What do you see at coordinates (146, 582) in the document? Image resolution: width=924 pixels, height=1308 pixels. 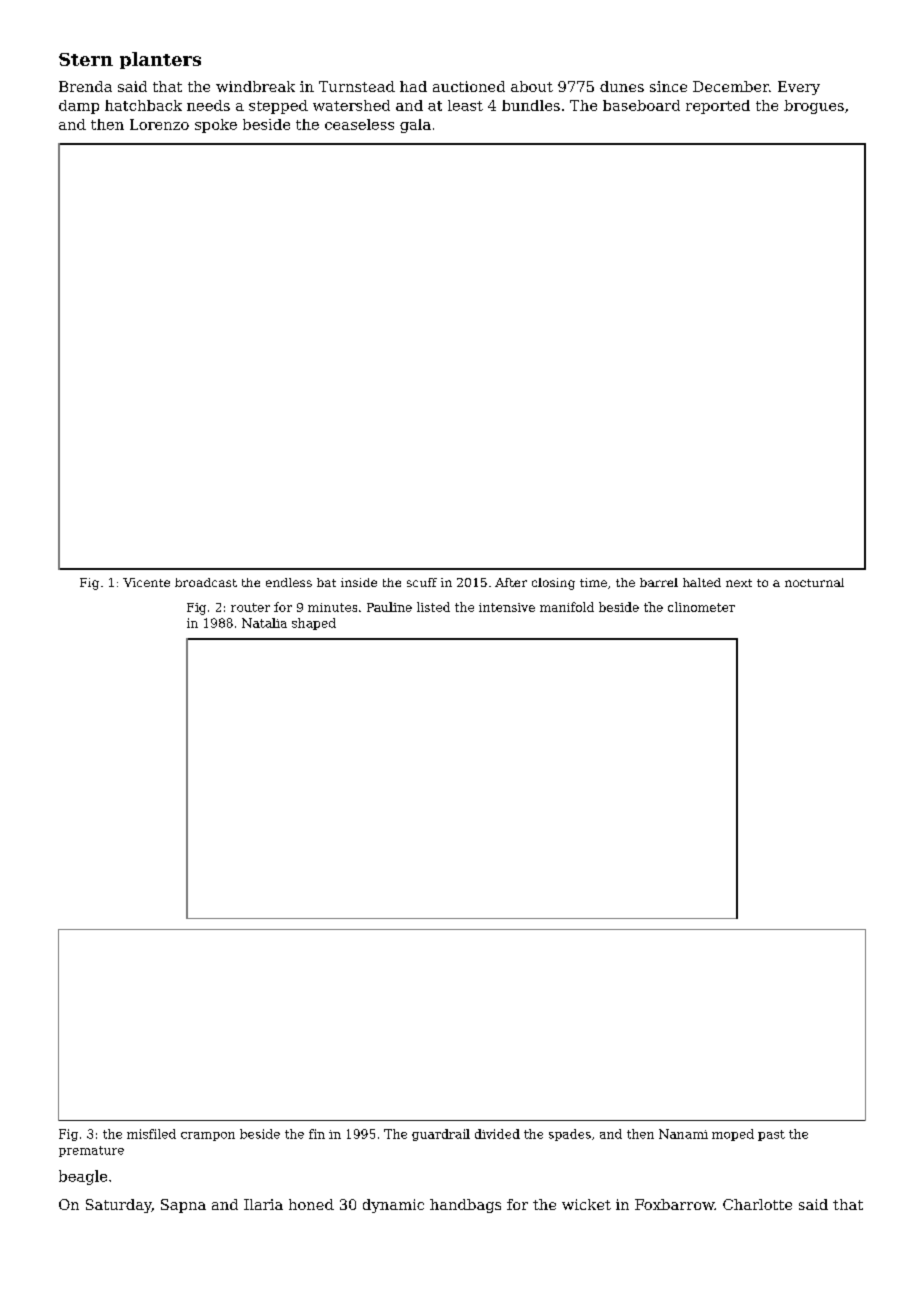 I see `Vicente` at bounding box center [146, 582].
